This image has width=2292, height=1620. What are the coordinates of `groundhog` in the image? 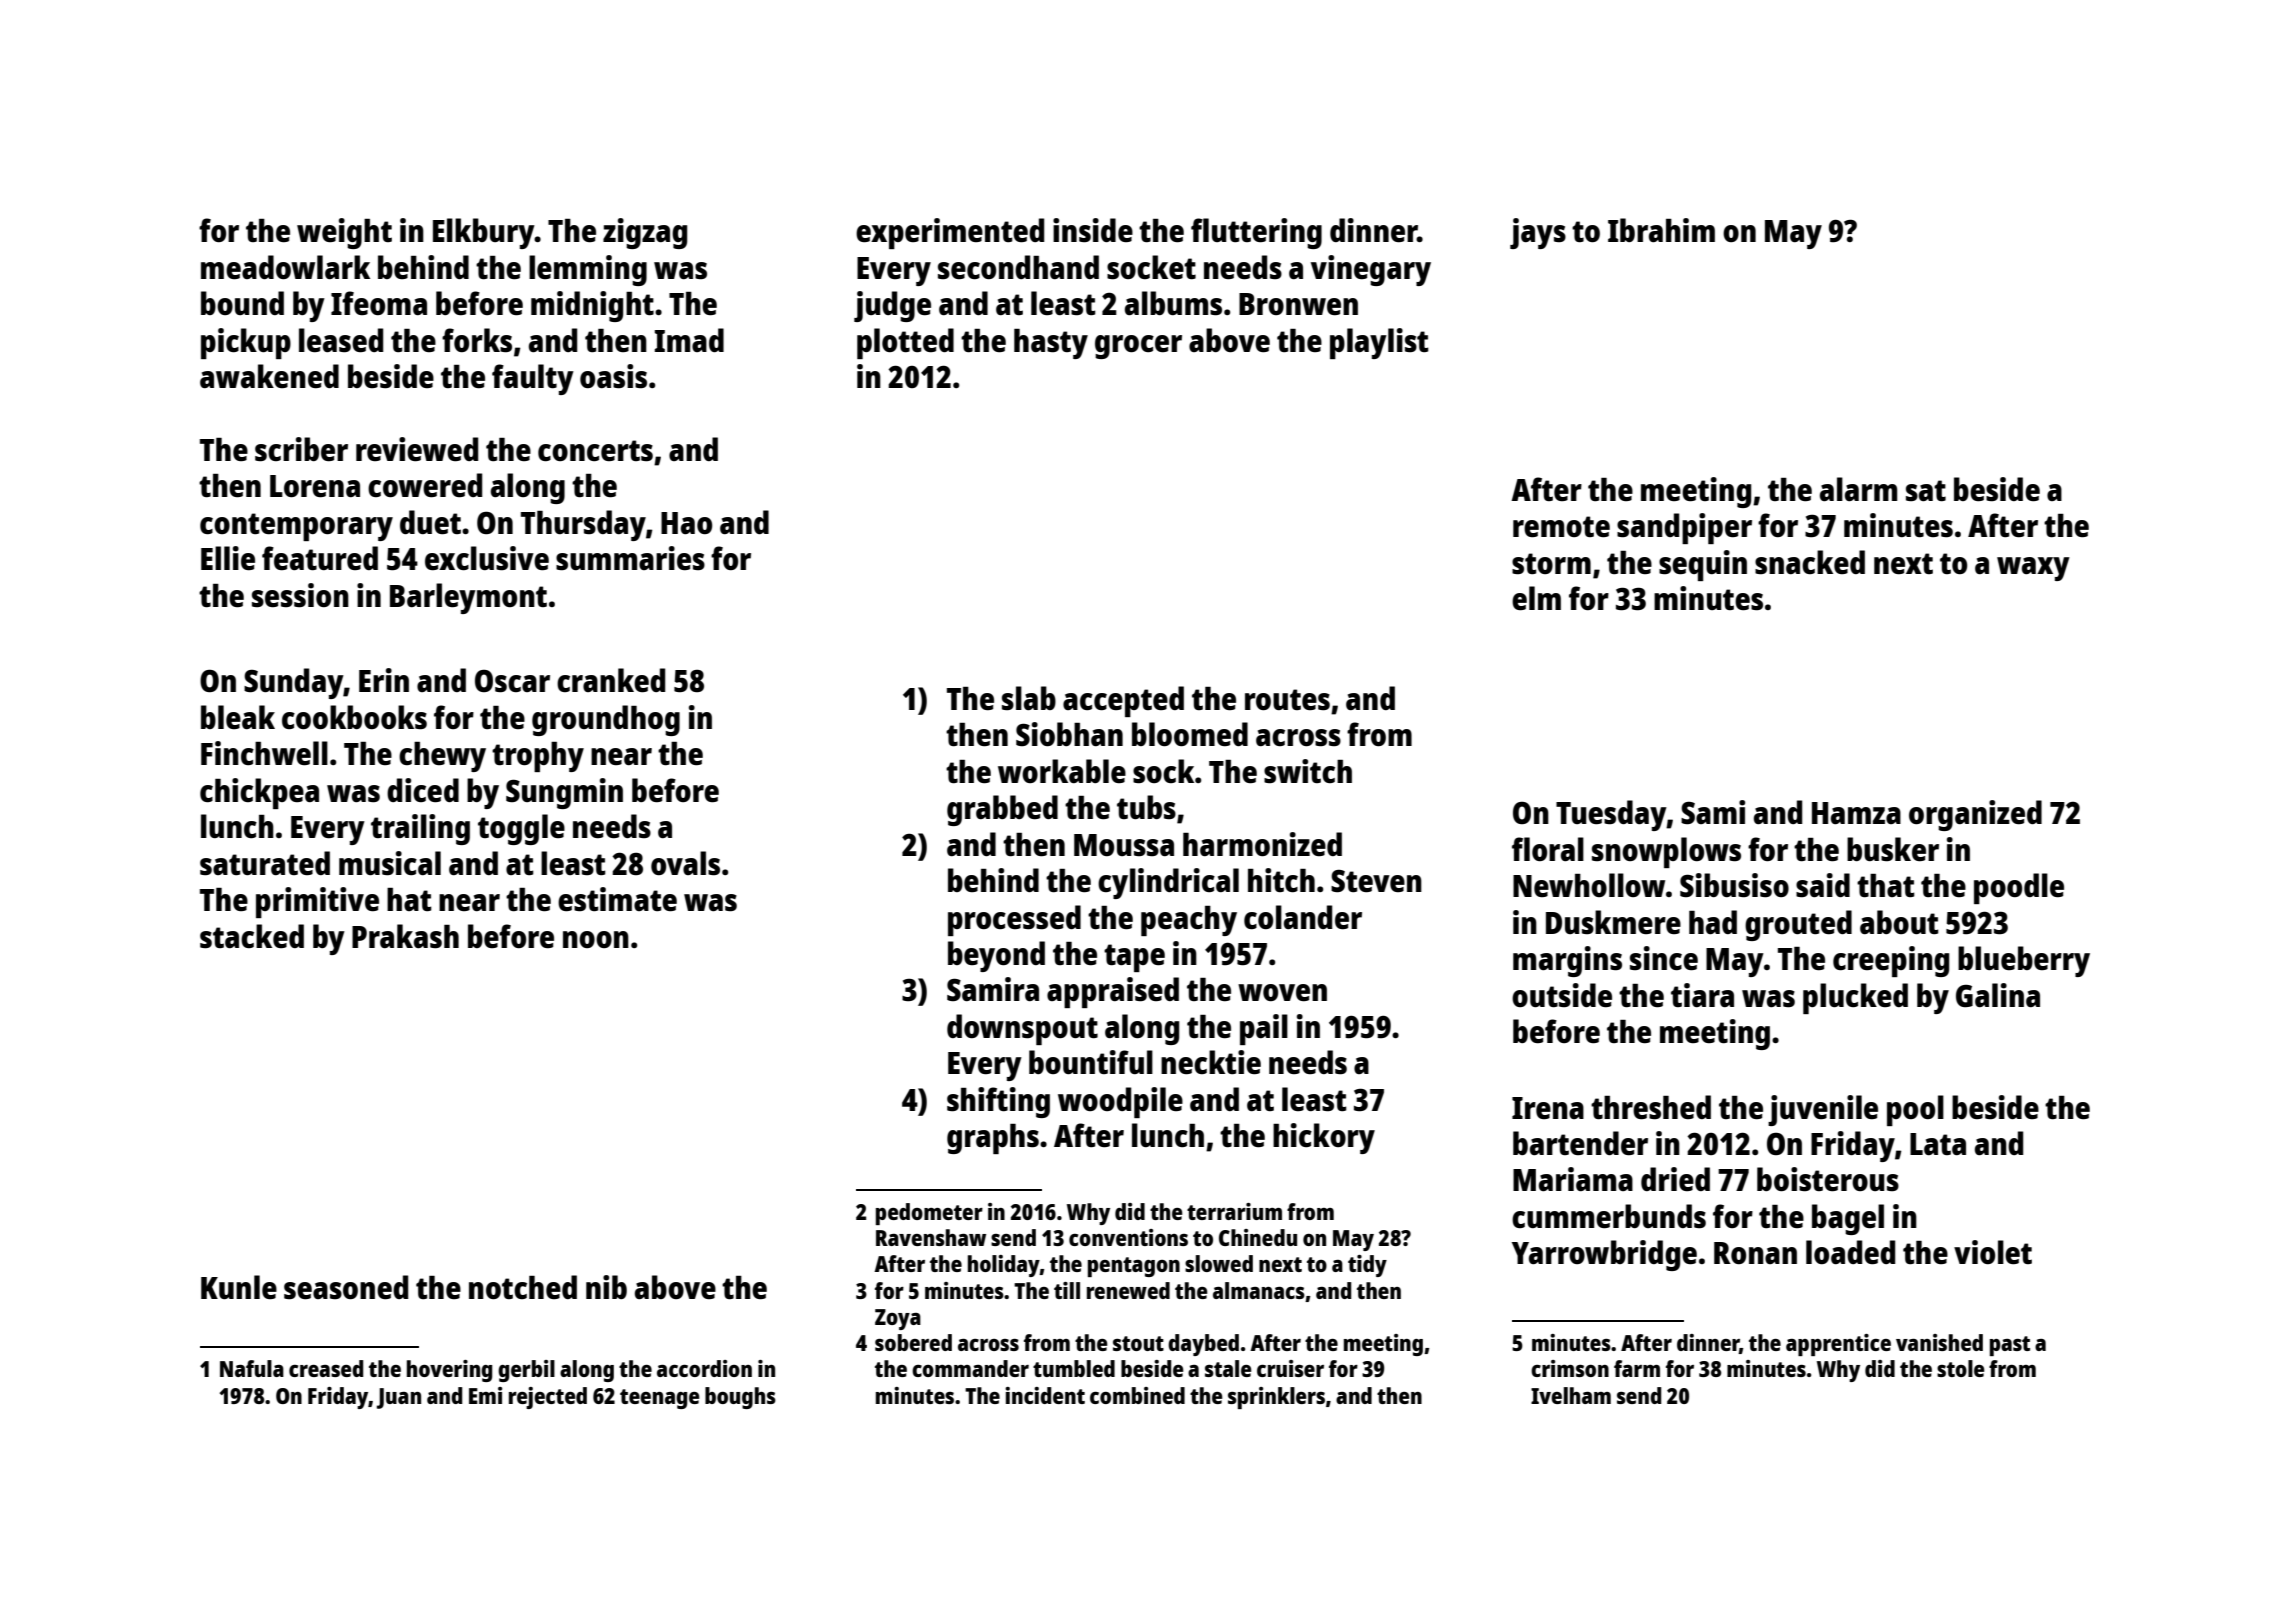 It's located at (606, 720).
